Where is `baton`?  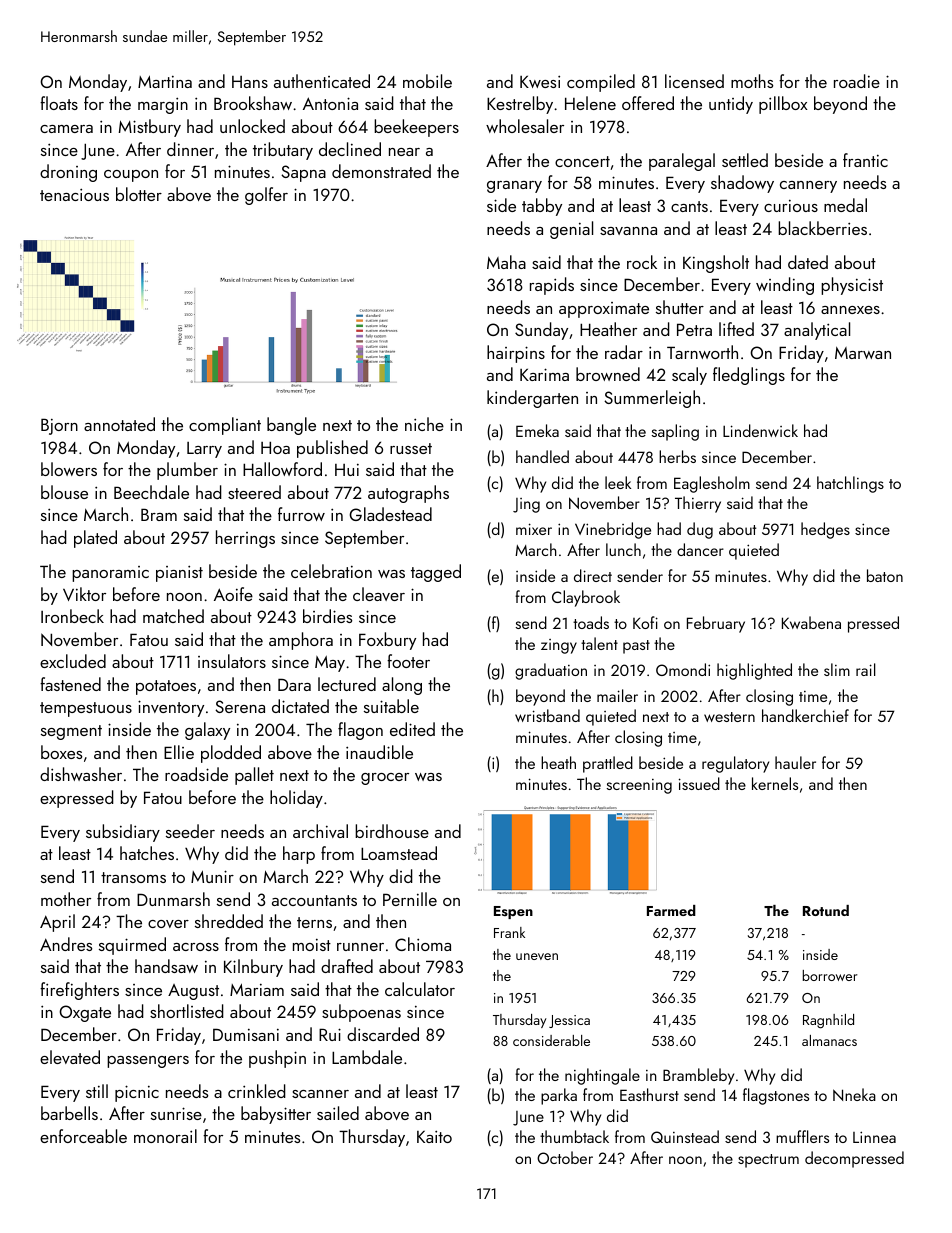
baton is located at coordinates (885, 575).
